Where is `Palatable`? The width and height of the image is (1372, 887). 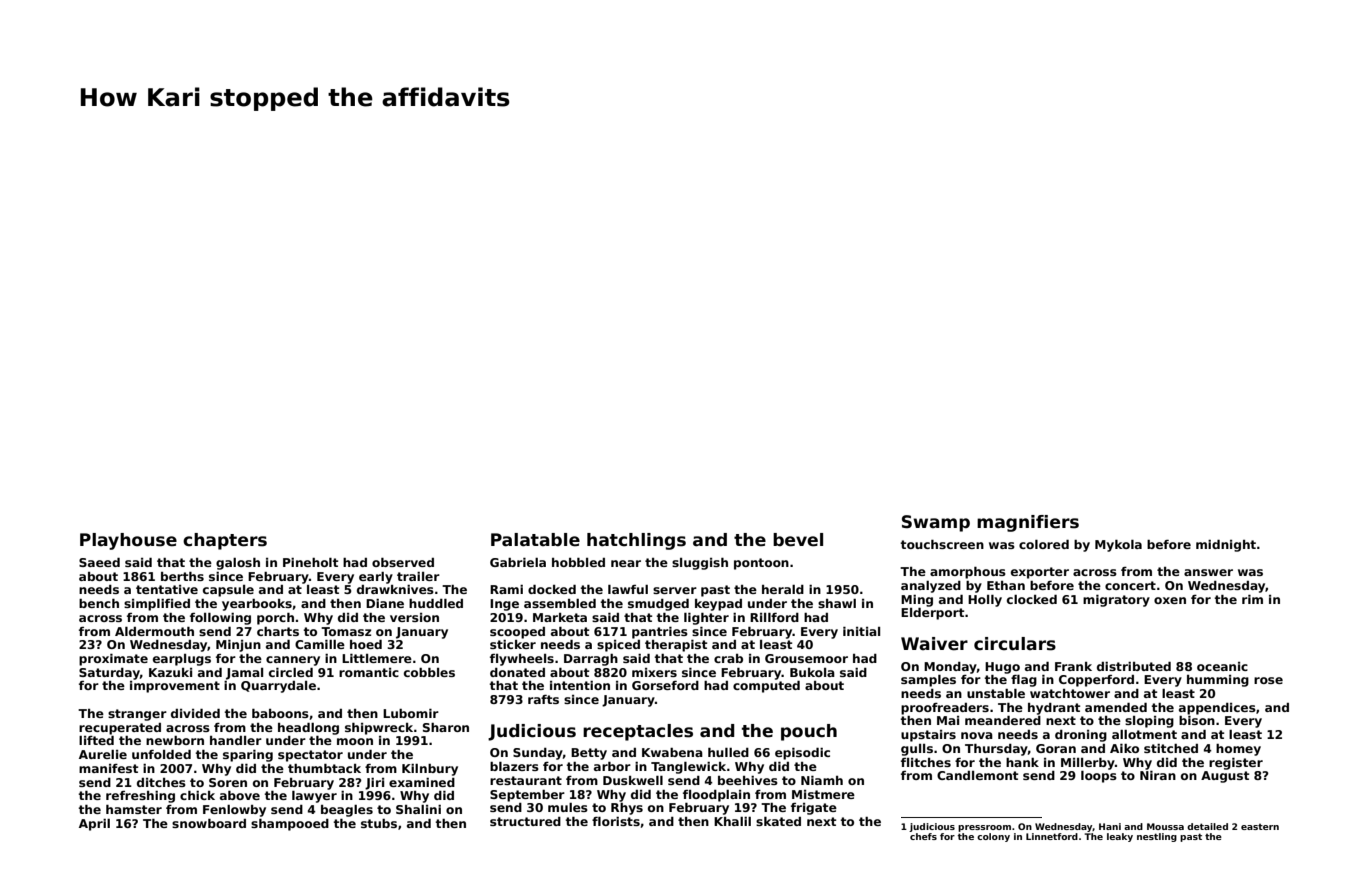
Palatable is located at coordinates (535, 540).
